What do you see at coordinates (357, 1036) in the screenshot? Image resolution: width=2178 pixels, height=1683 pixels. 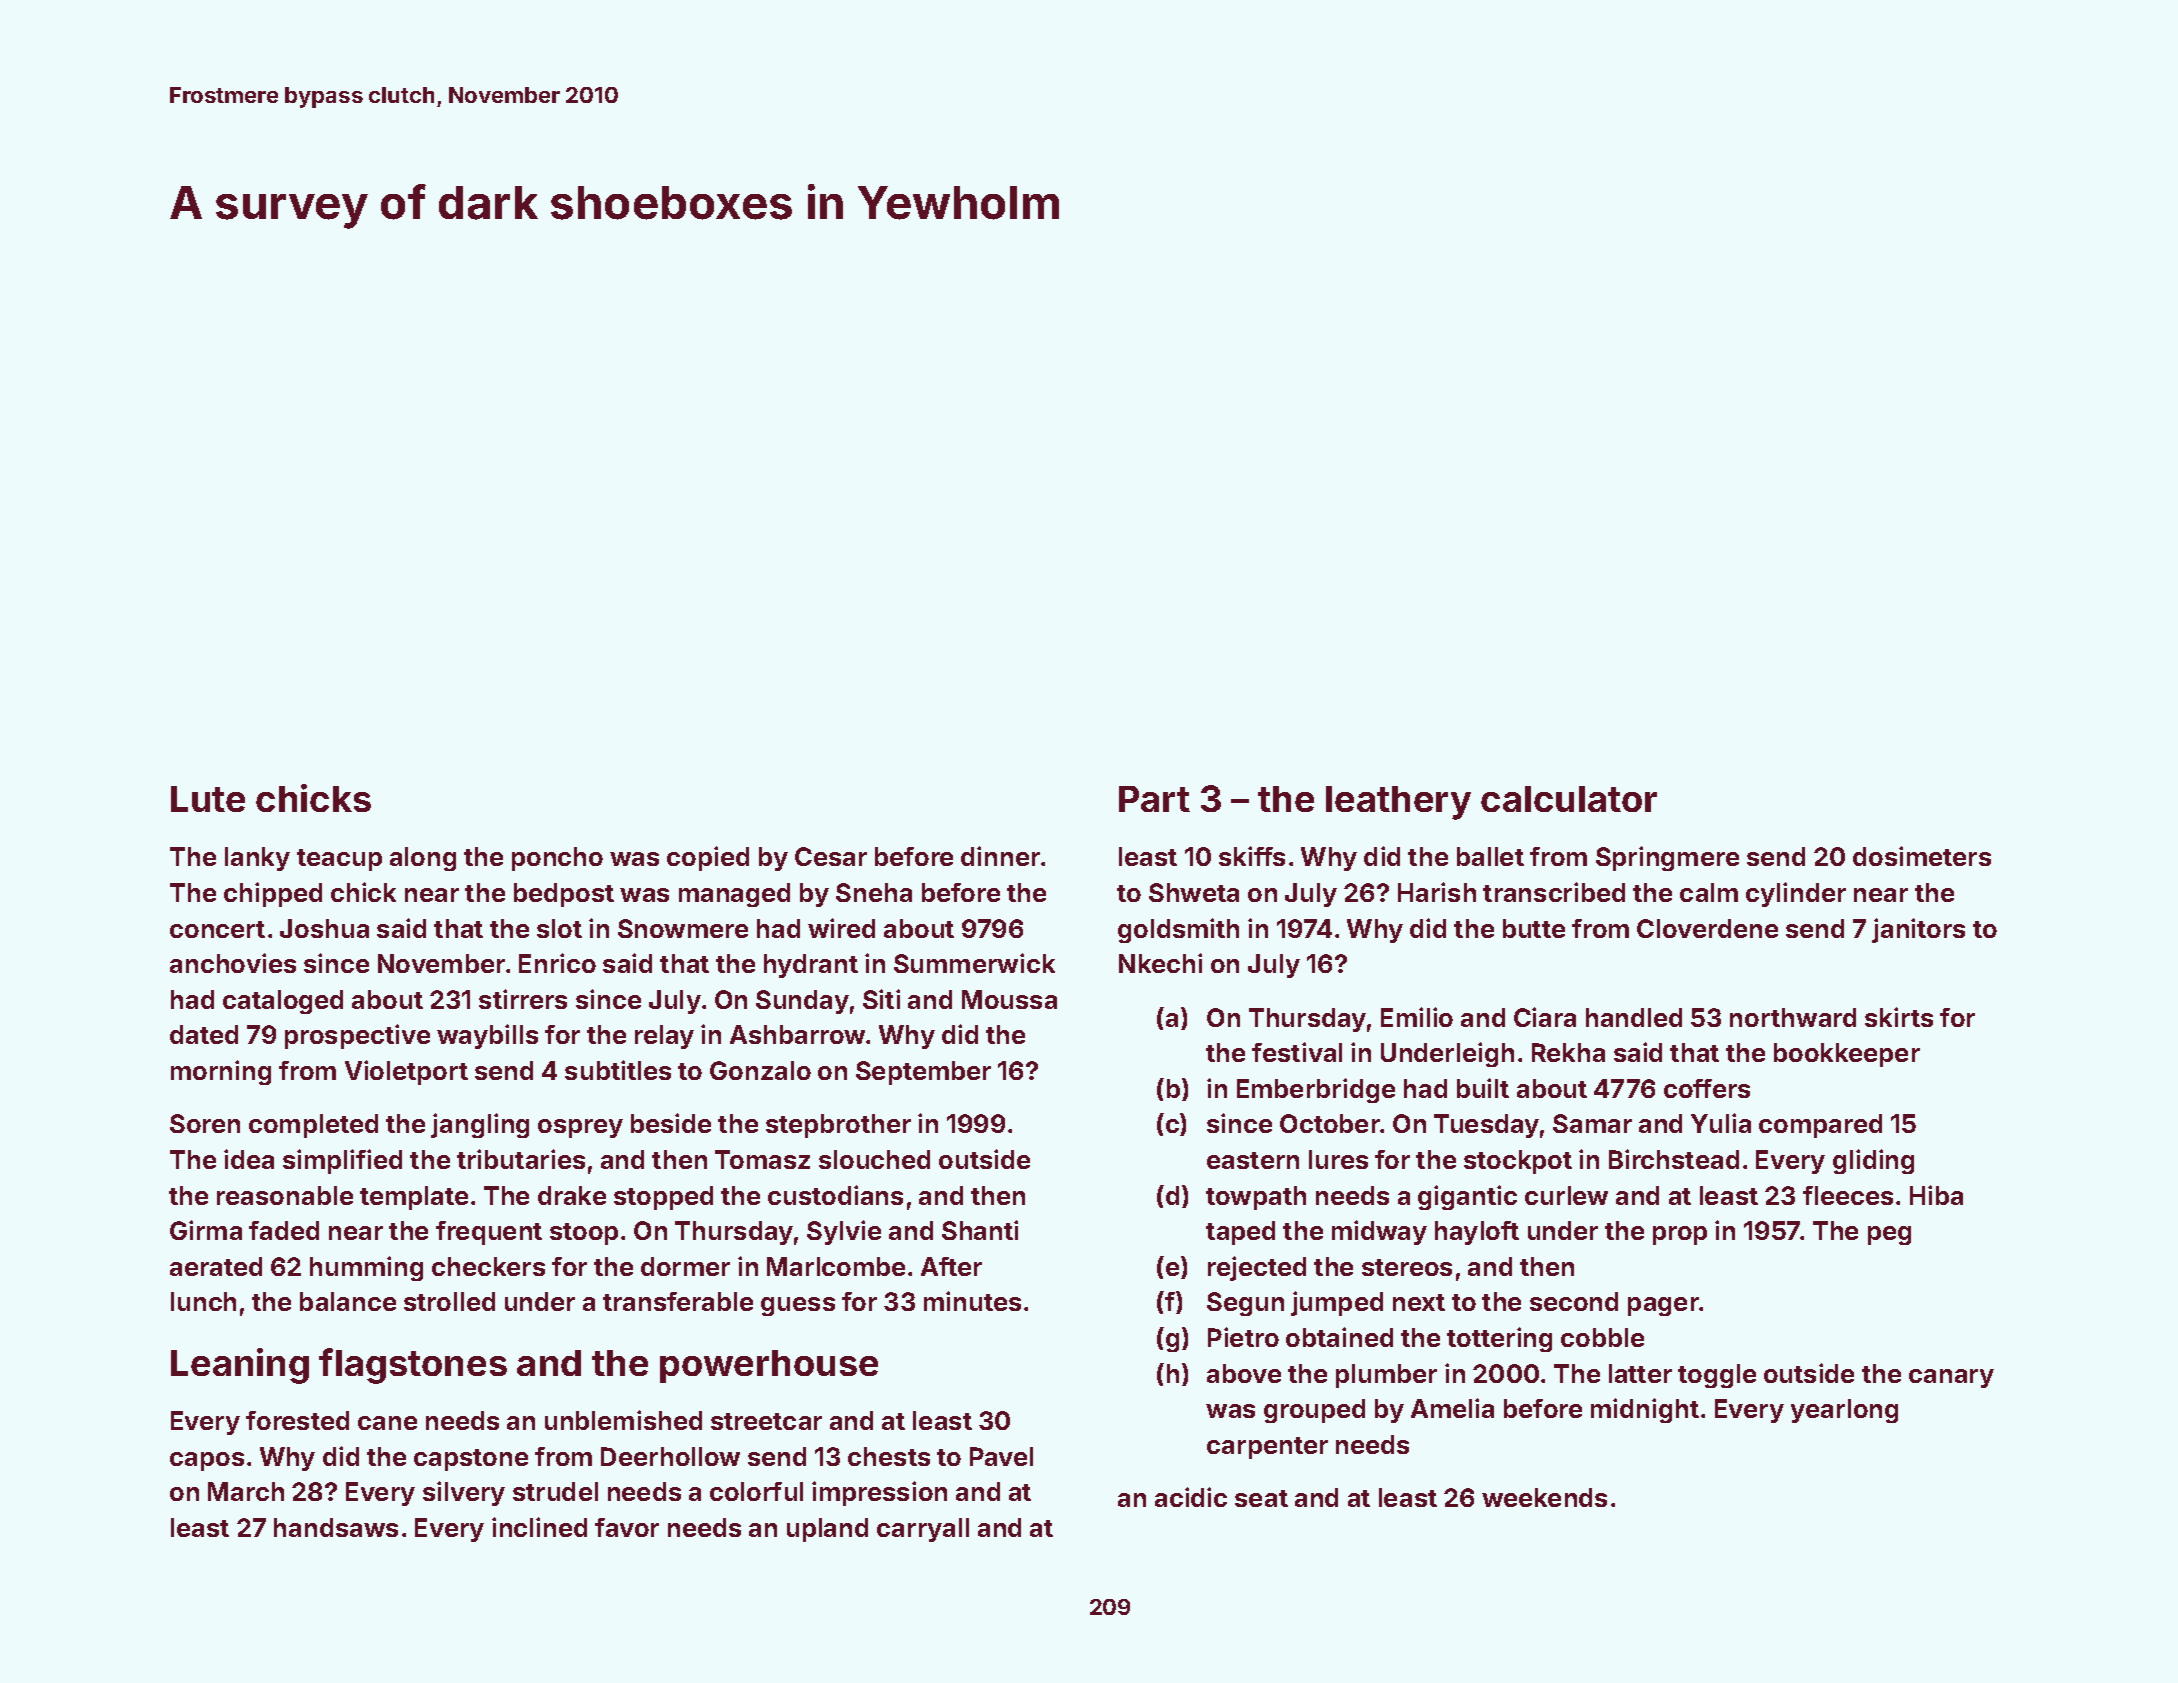 I see `prospective` at bounding box center [357, 1036].
